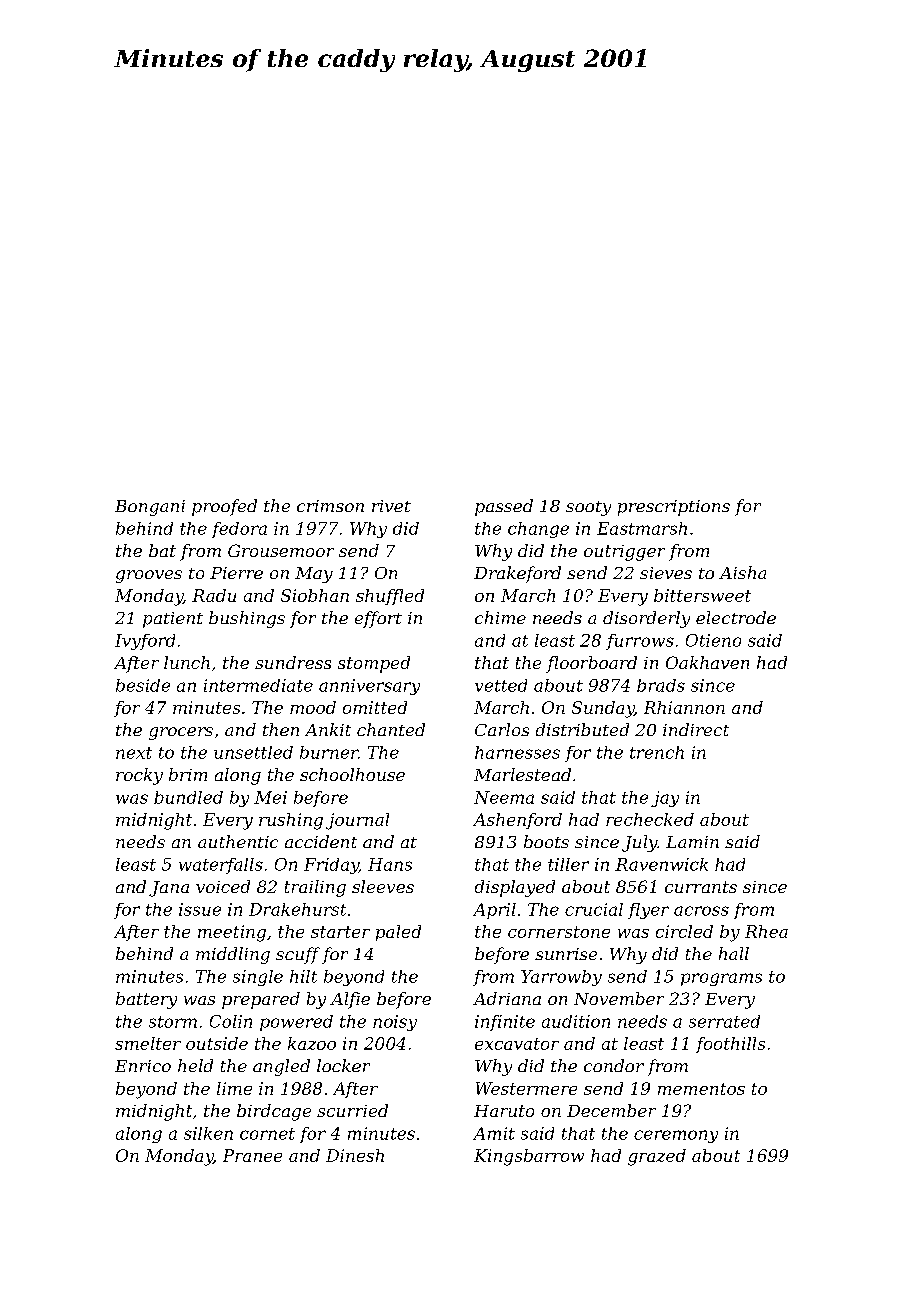 The image size is (908, 1316). I want to click on Hans, so click(390, 864).
